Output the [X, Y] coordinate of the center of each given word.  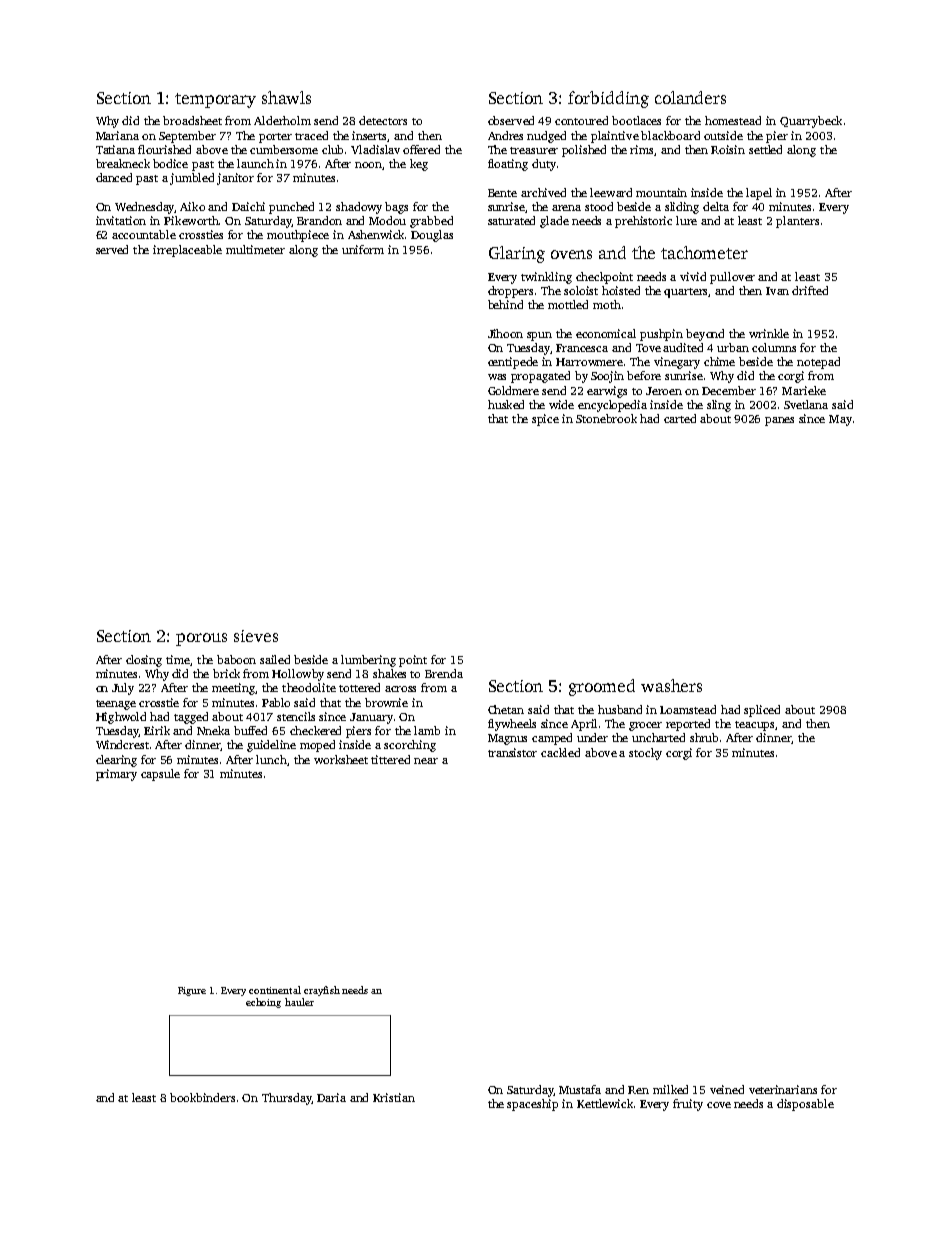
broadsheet [192, 120]
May [840, 420]
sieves [256, 636]
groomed [602, 687]
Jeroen [664, 391]
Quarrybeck [811, 122]
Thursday [287, 1099]
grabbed [431, 222]
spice [545, 420]
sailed [275, 659]
